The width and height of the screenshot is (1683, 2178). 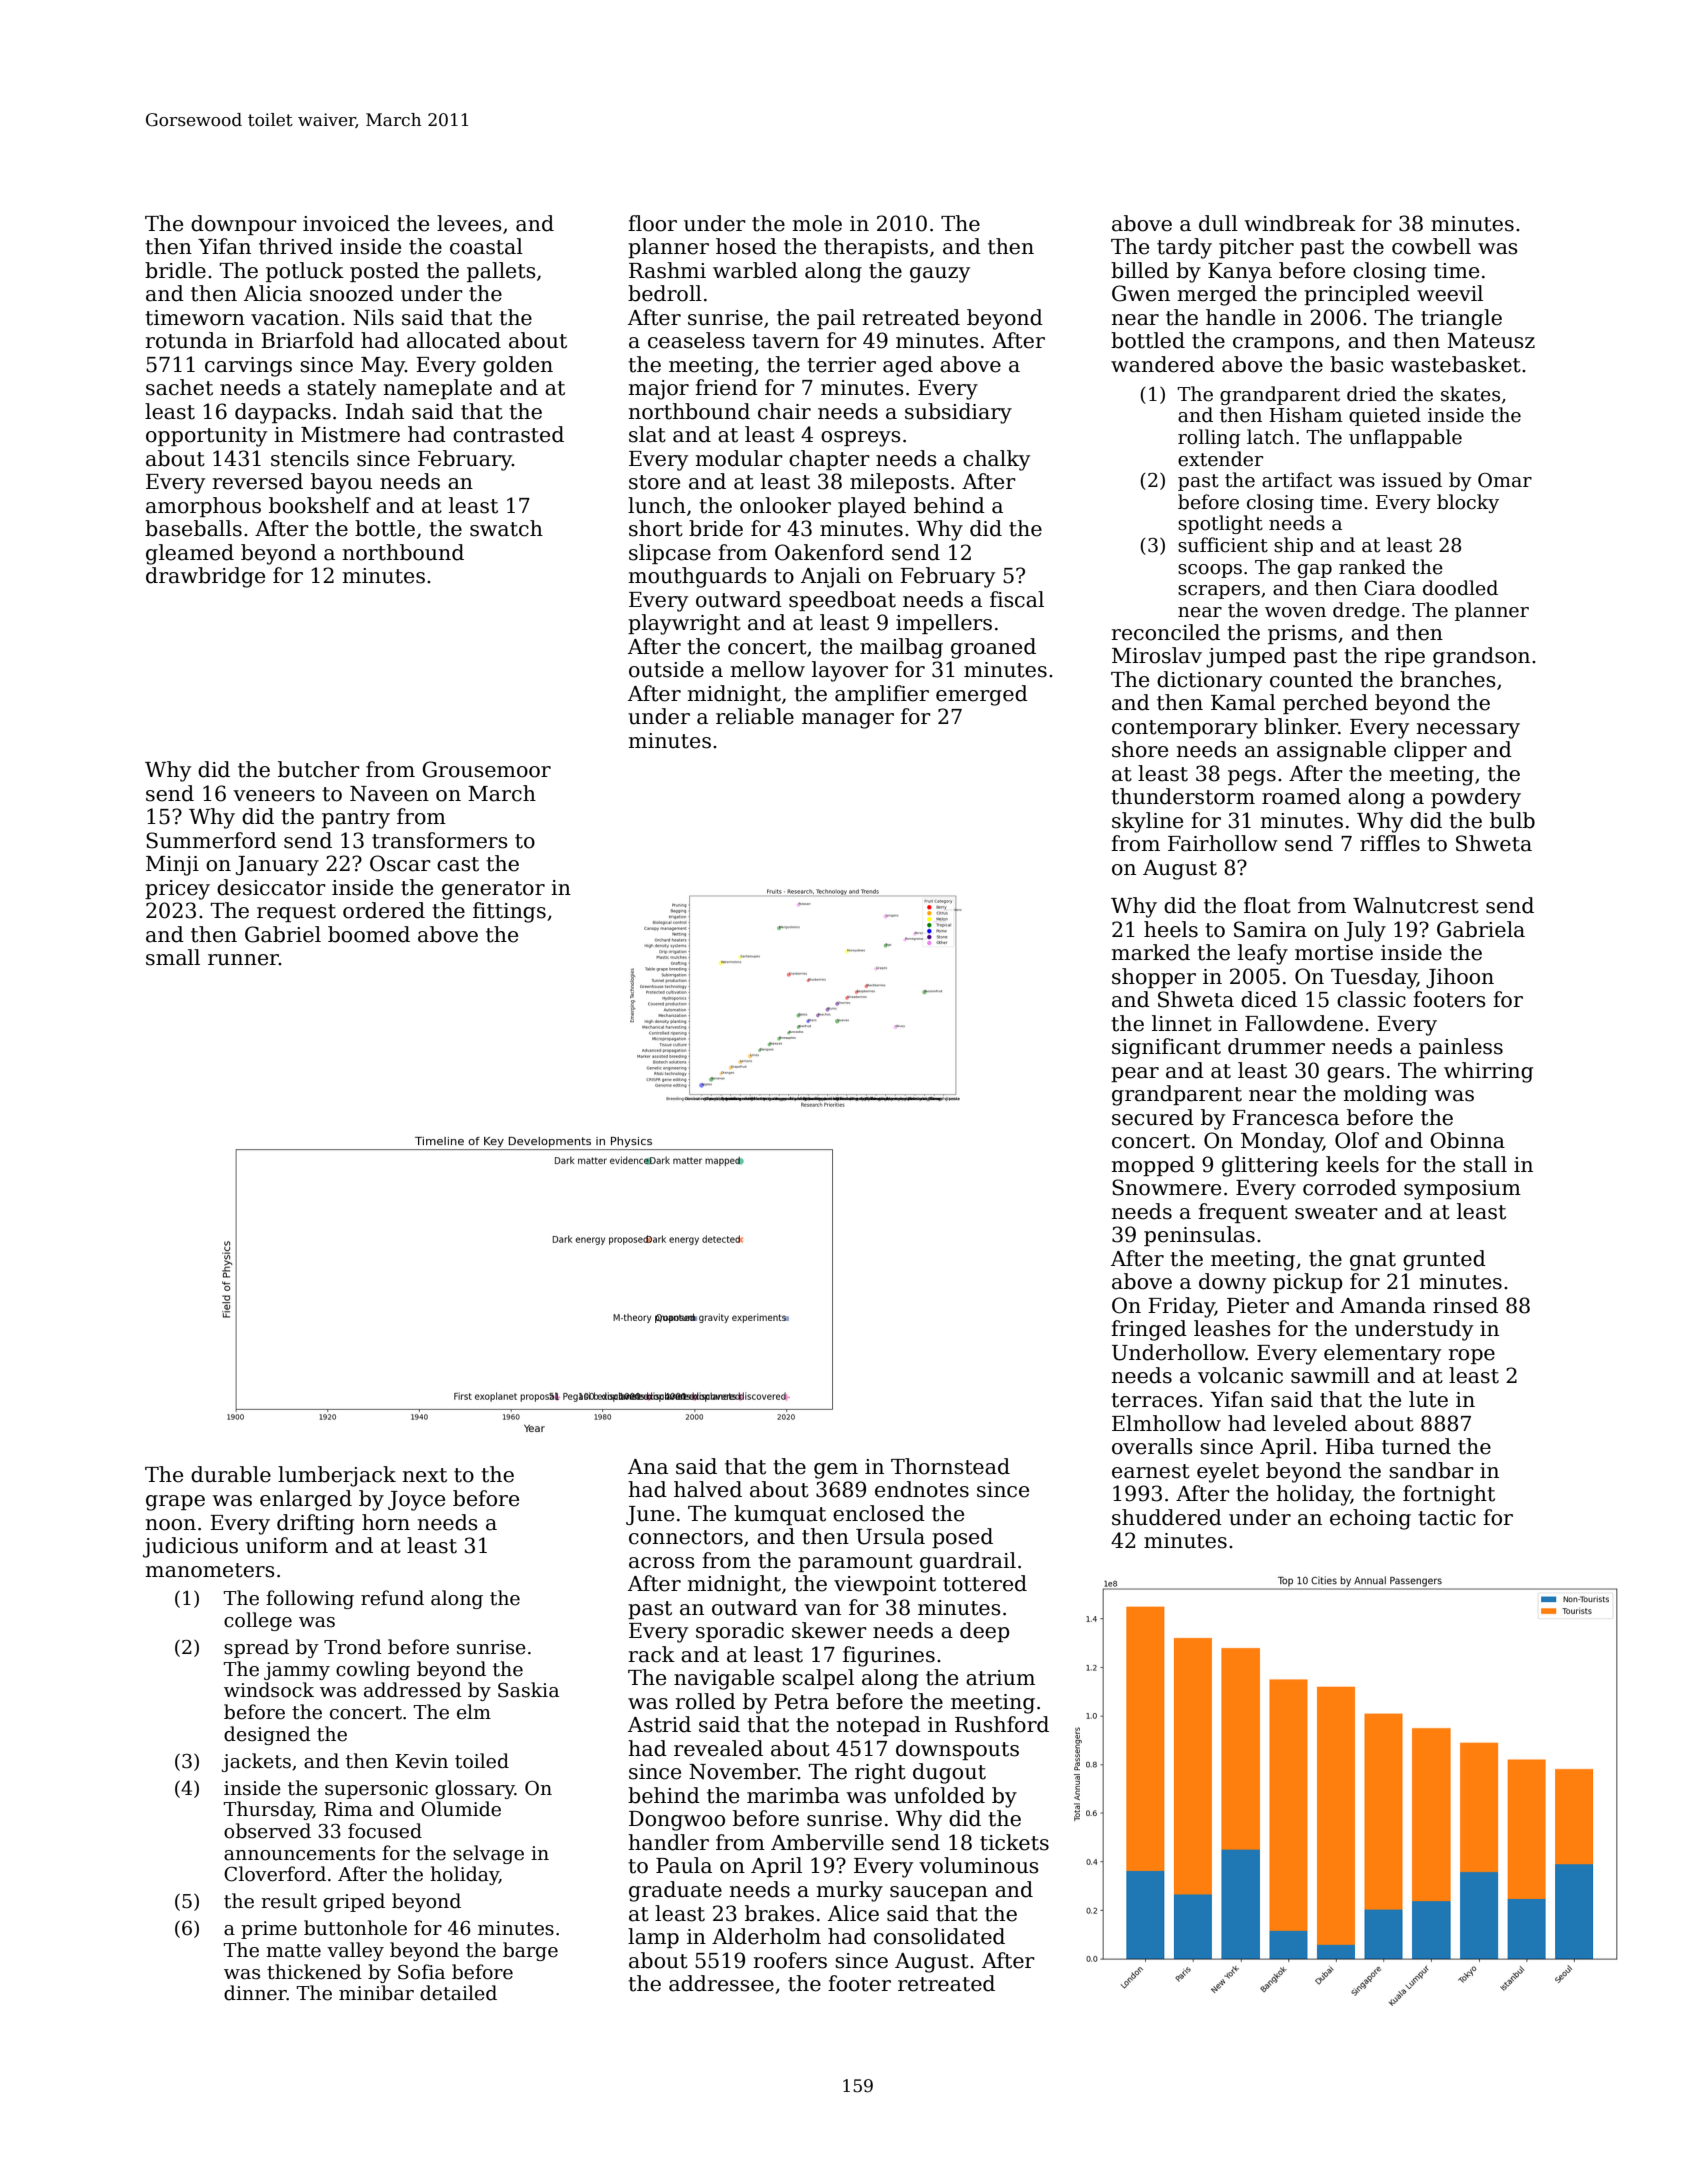 What do you see at coordinates (939, 1936) in the screenshot?
I see `consolidated` at bounding box center [939, 1936].
